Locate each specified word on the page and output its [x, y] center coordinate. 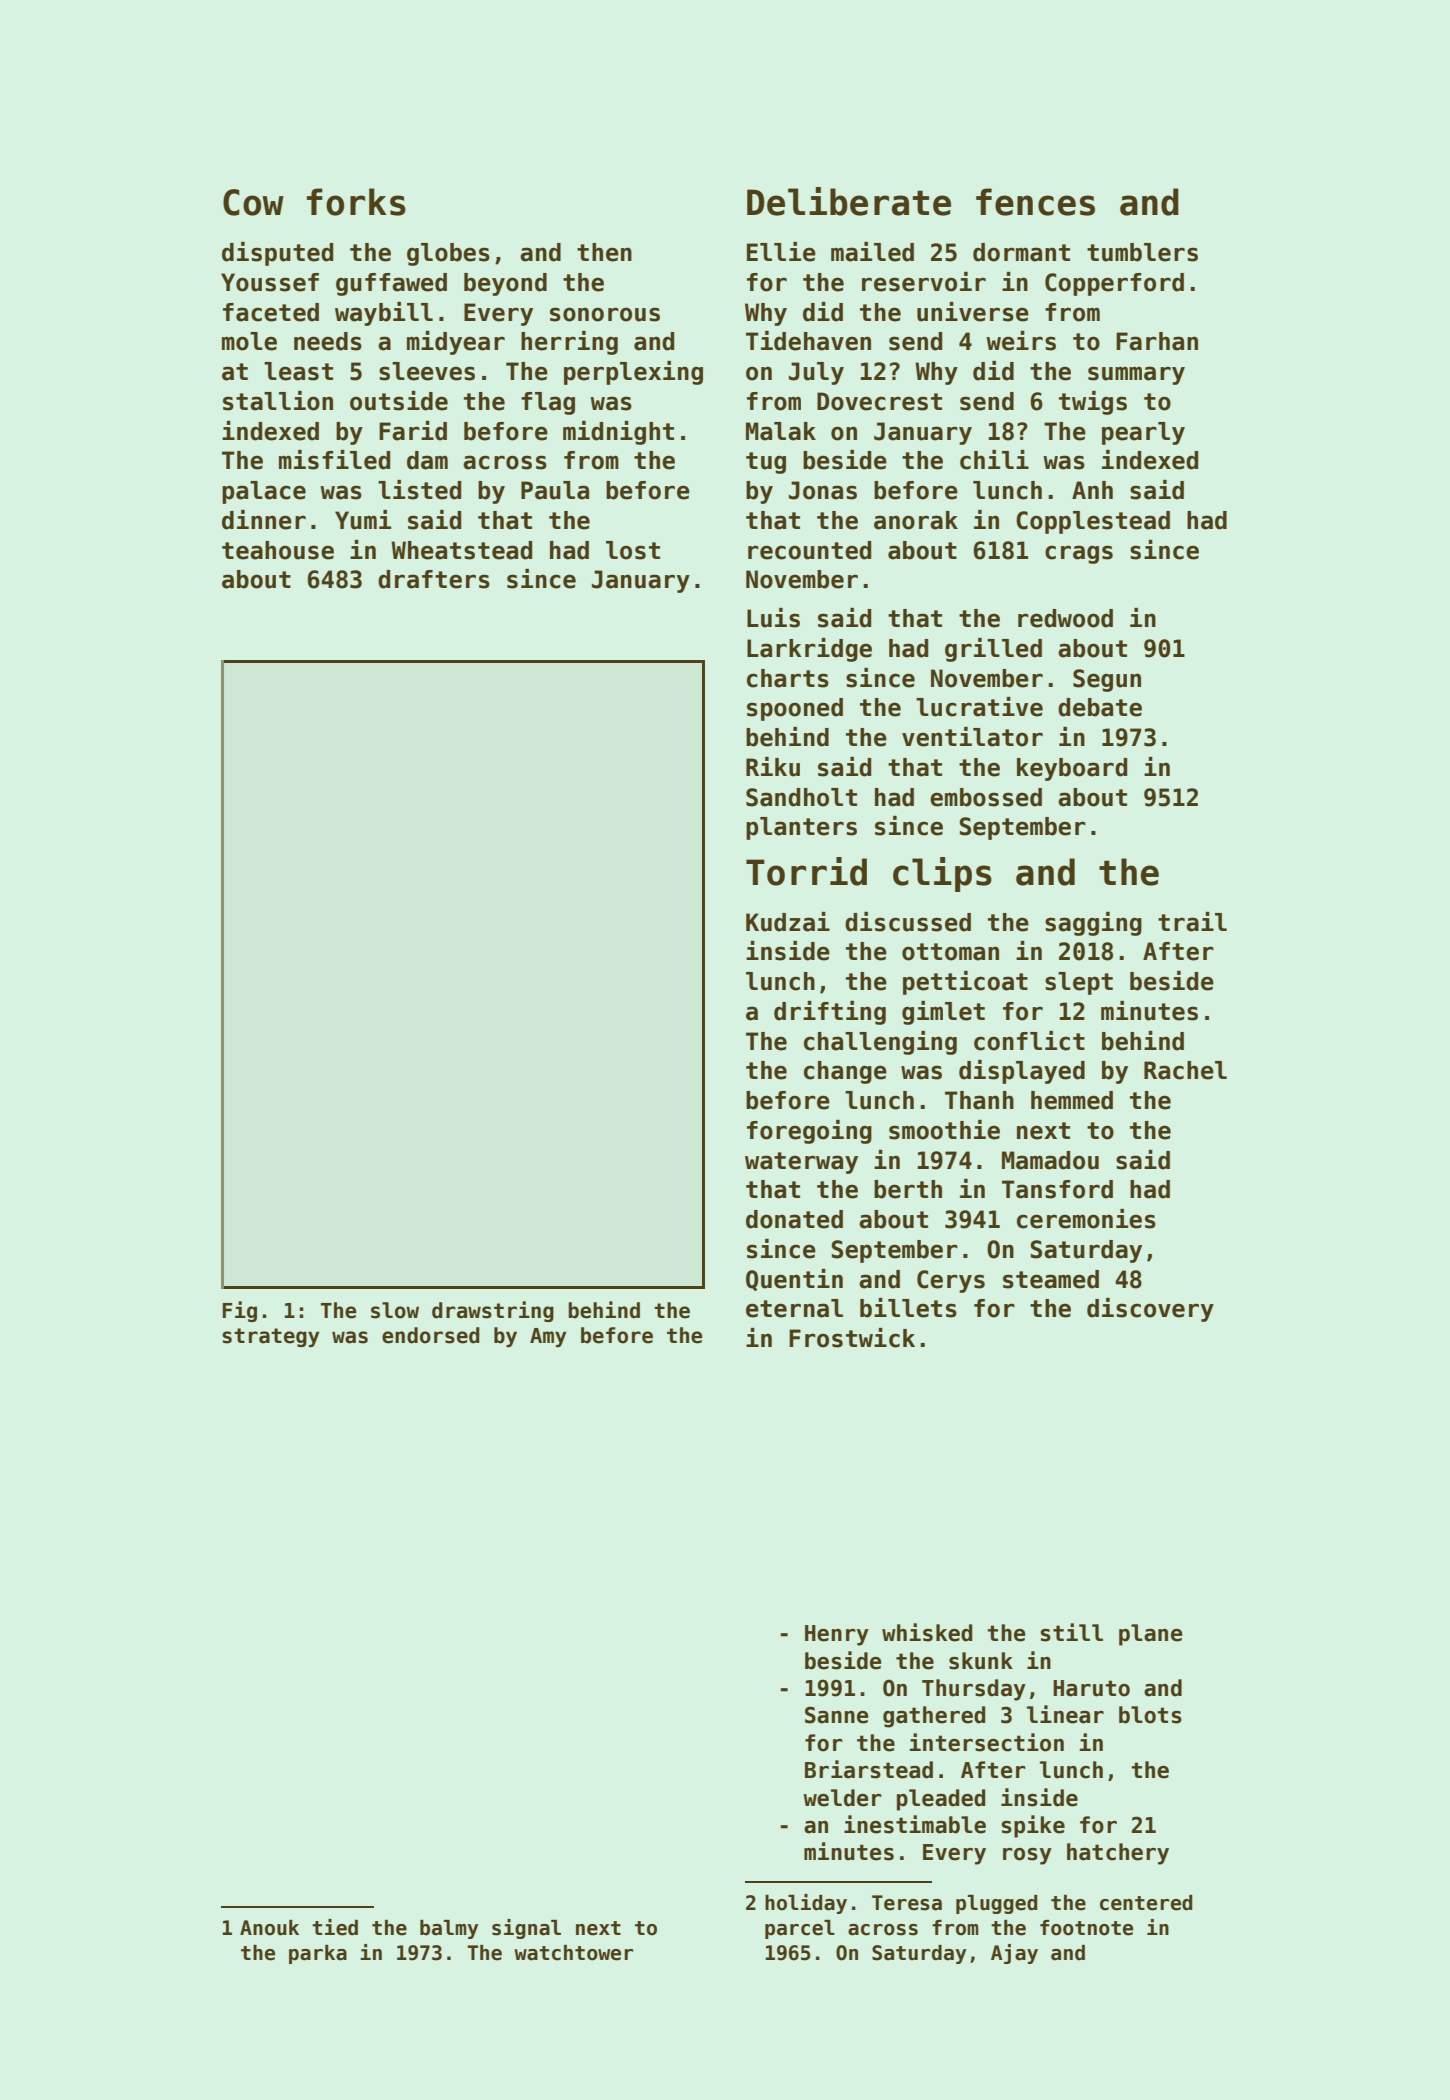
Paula [555, 490]
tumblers [1142, 252]
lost [633, 550]
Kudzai [788, 922]
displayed [1022, 1072]
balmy [449, 1929]
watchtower [573, 1953]
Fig [239, 1311]
